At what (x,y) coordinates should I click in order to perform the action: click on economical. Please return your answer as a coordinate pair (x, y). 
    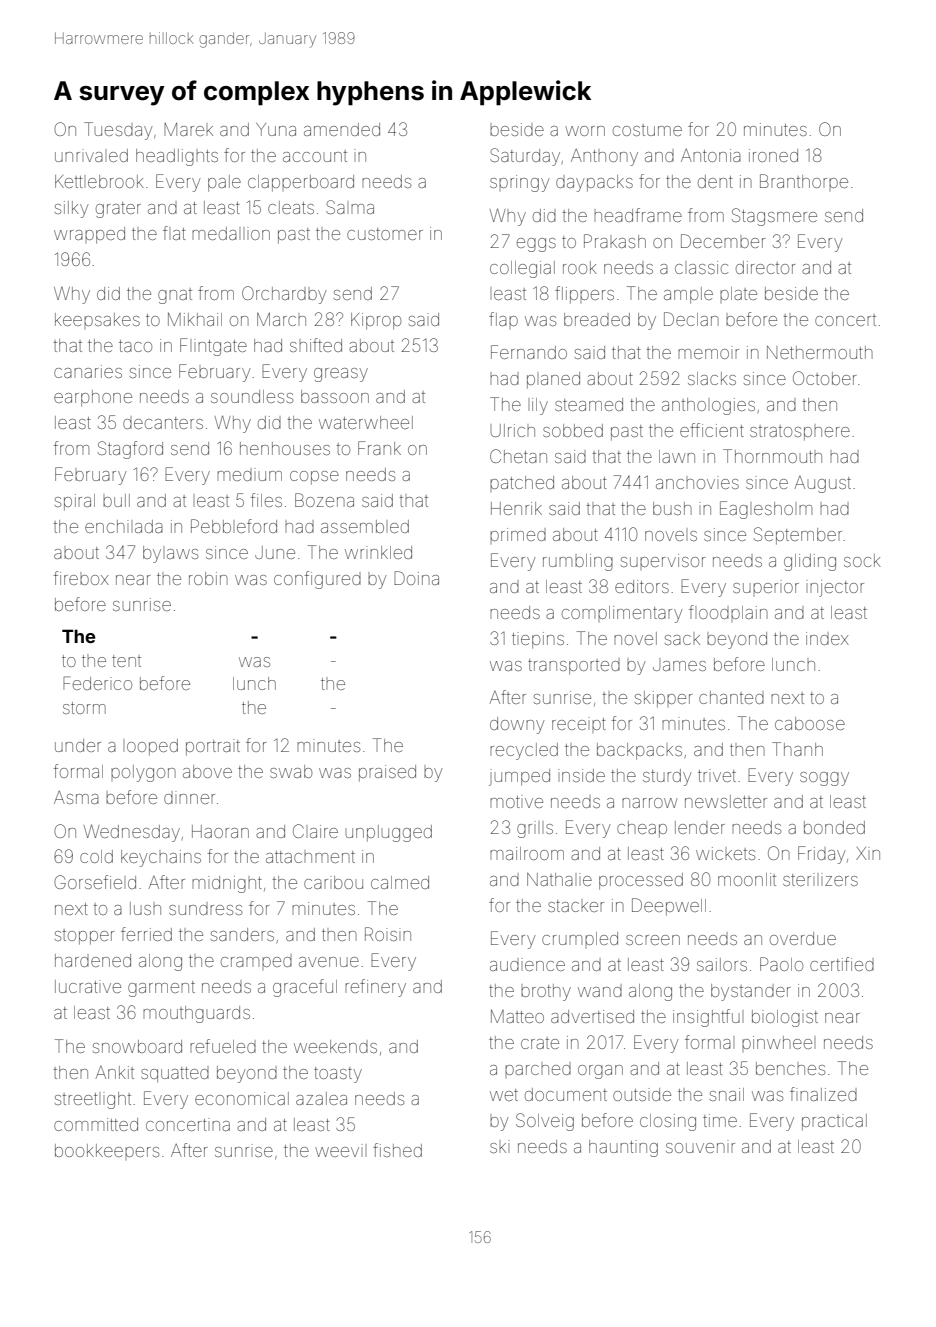
    Looking at the image, I should click on (242, 1098).
